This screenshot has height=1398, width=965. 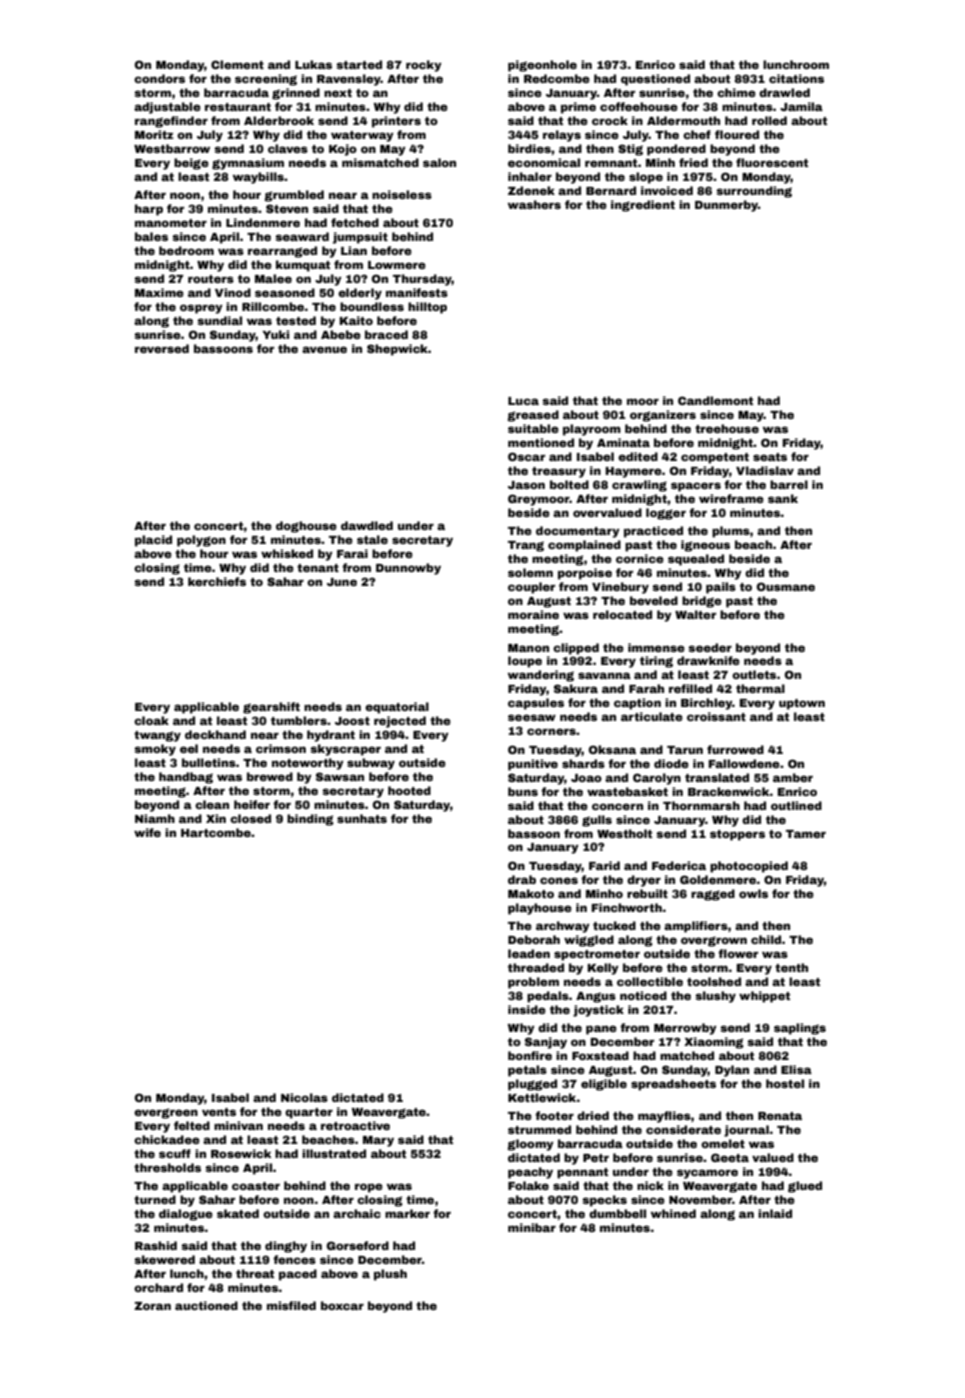 What do you see at coordinates (532, 1227) in the screenshot?
I see `minibar` at bounding box center [532, 1227].
